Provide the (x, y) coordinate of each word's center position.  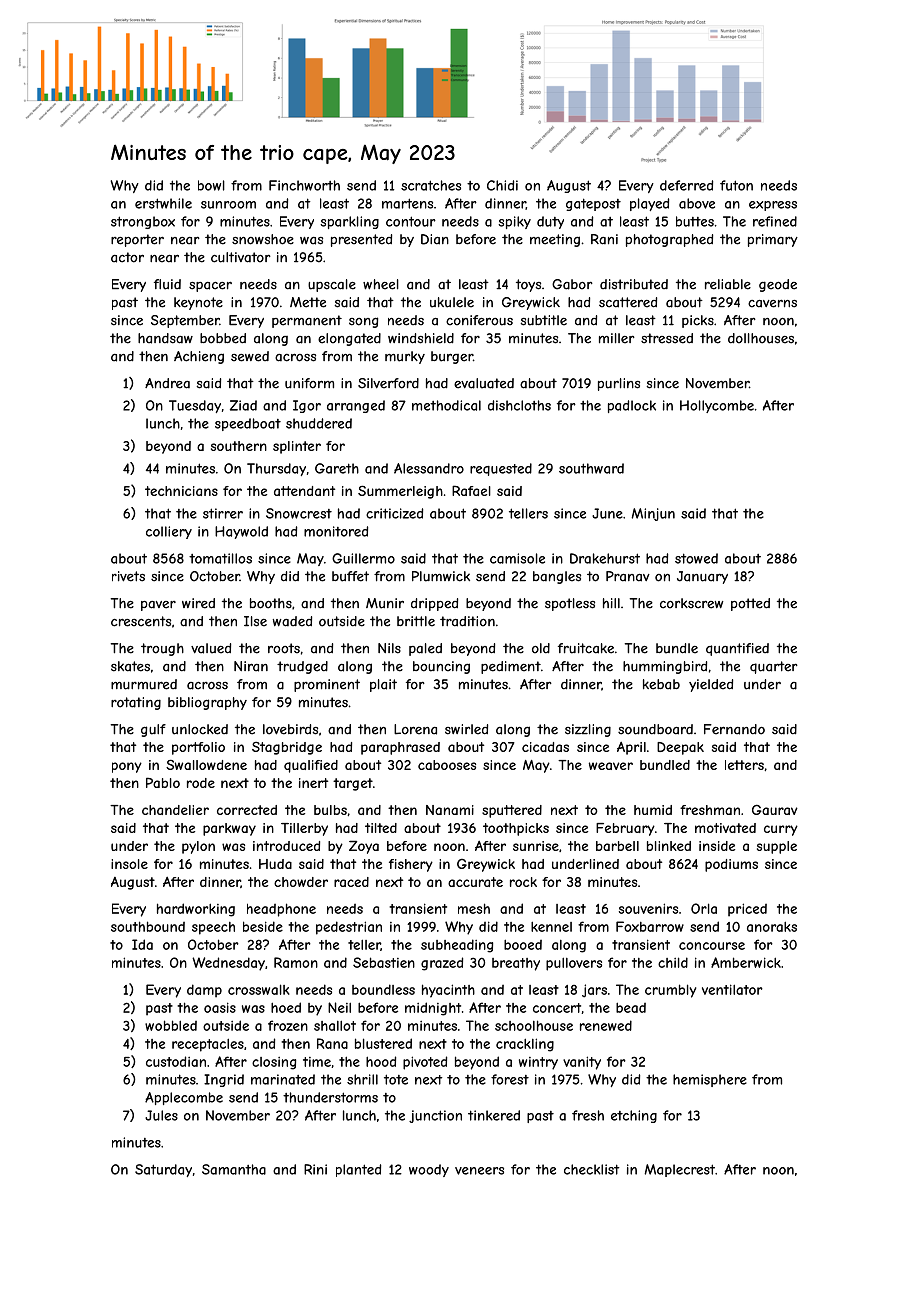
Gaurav (775, 809)
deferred (686, 185)
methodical (446, 405)
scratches (431, 185)
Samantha (234, 1169)
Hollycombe (717, 406)
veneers (479, 1171)
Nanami (450, 810)
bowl (211, 185)
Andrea (167, 383)
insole (129, 864)
